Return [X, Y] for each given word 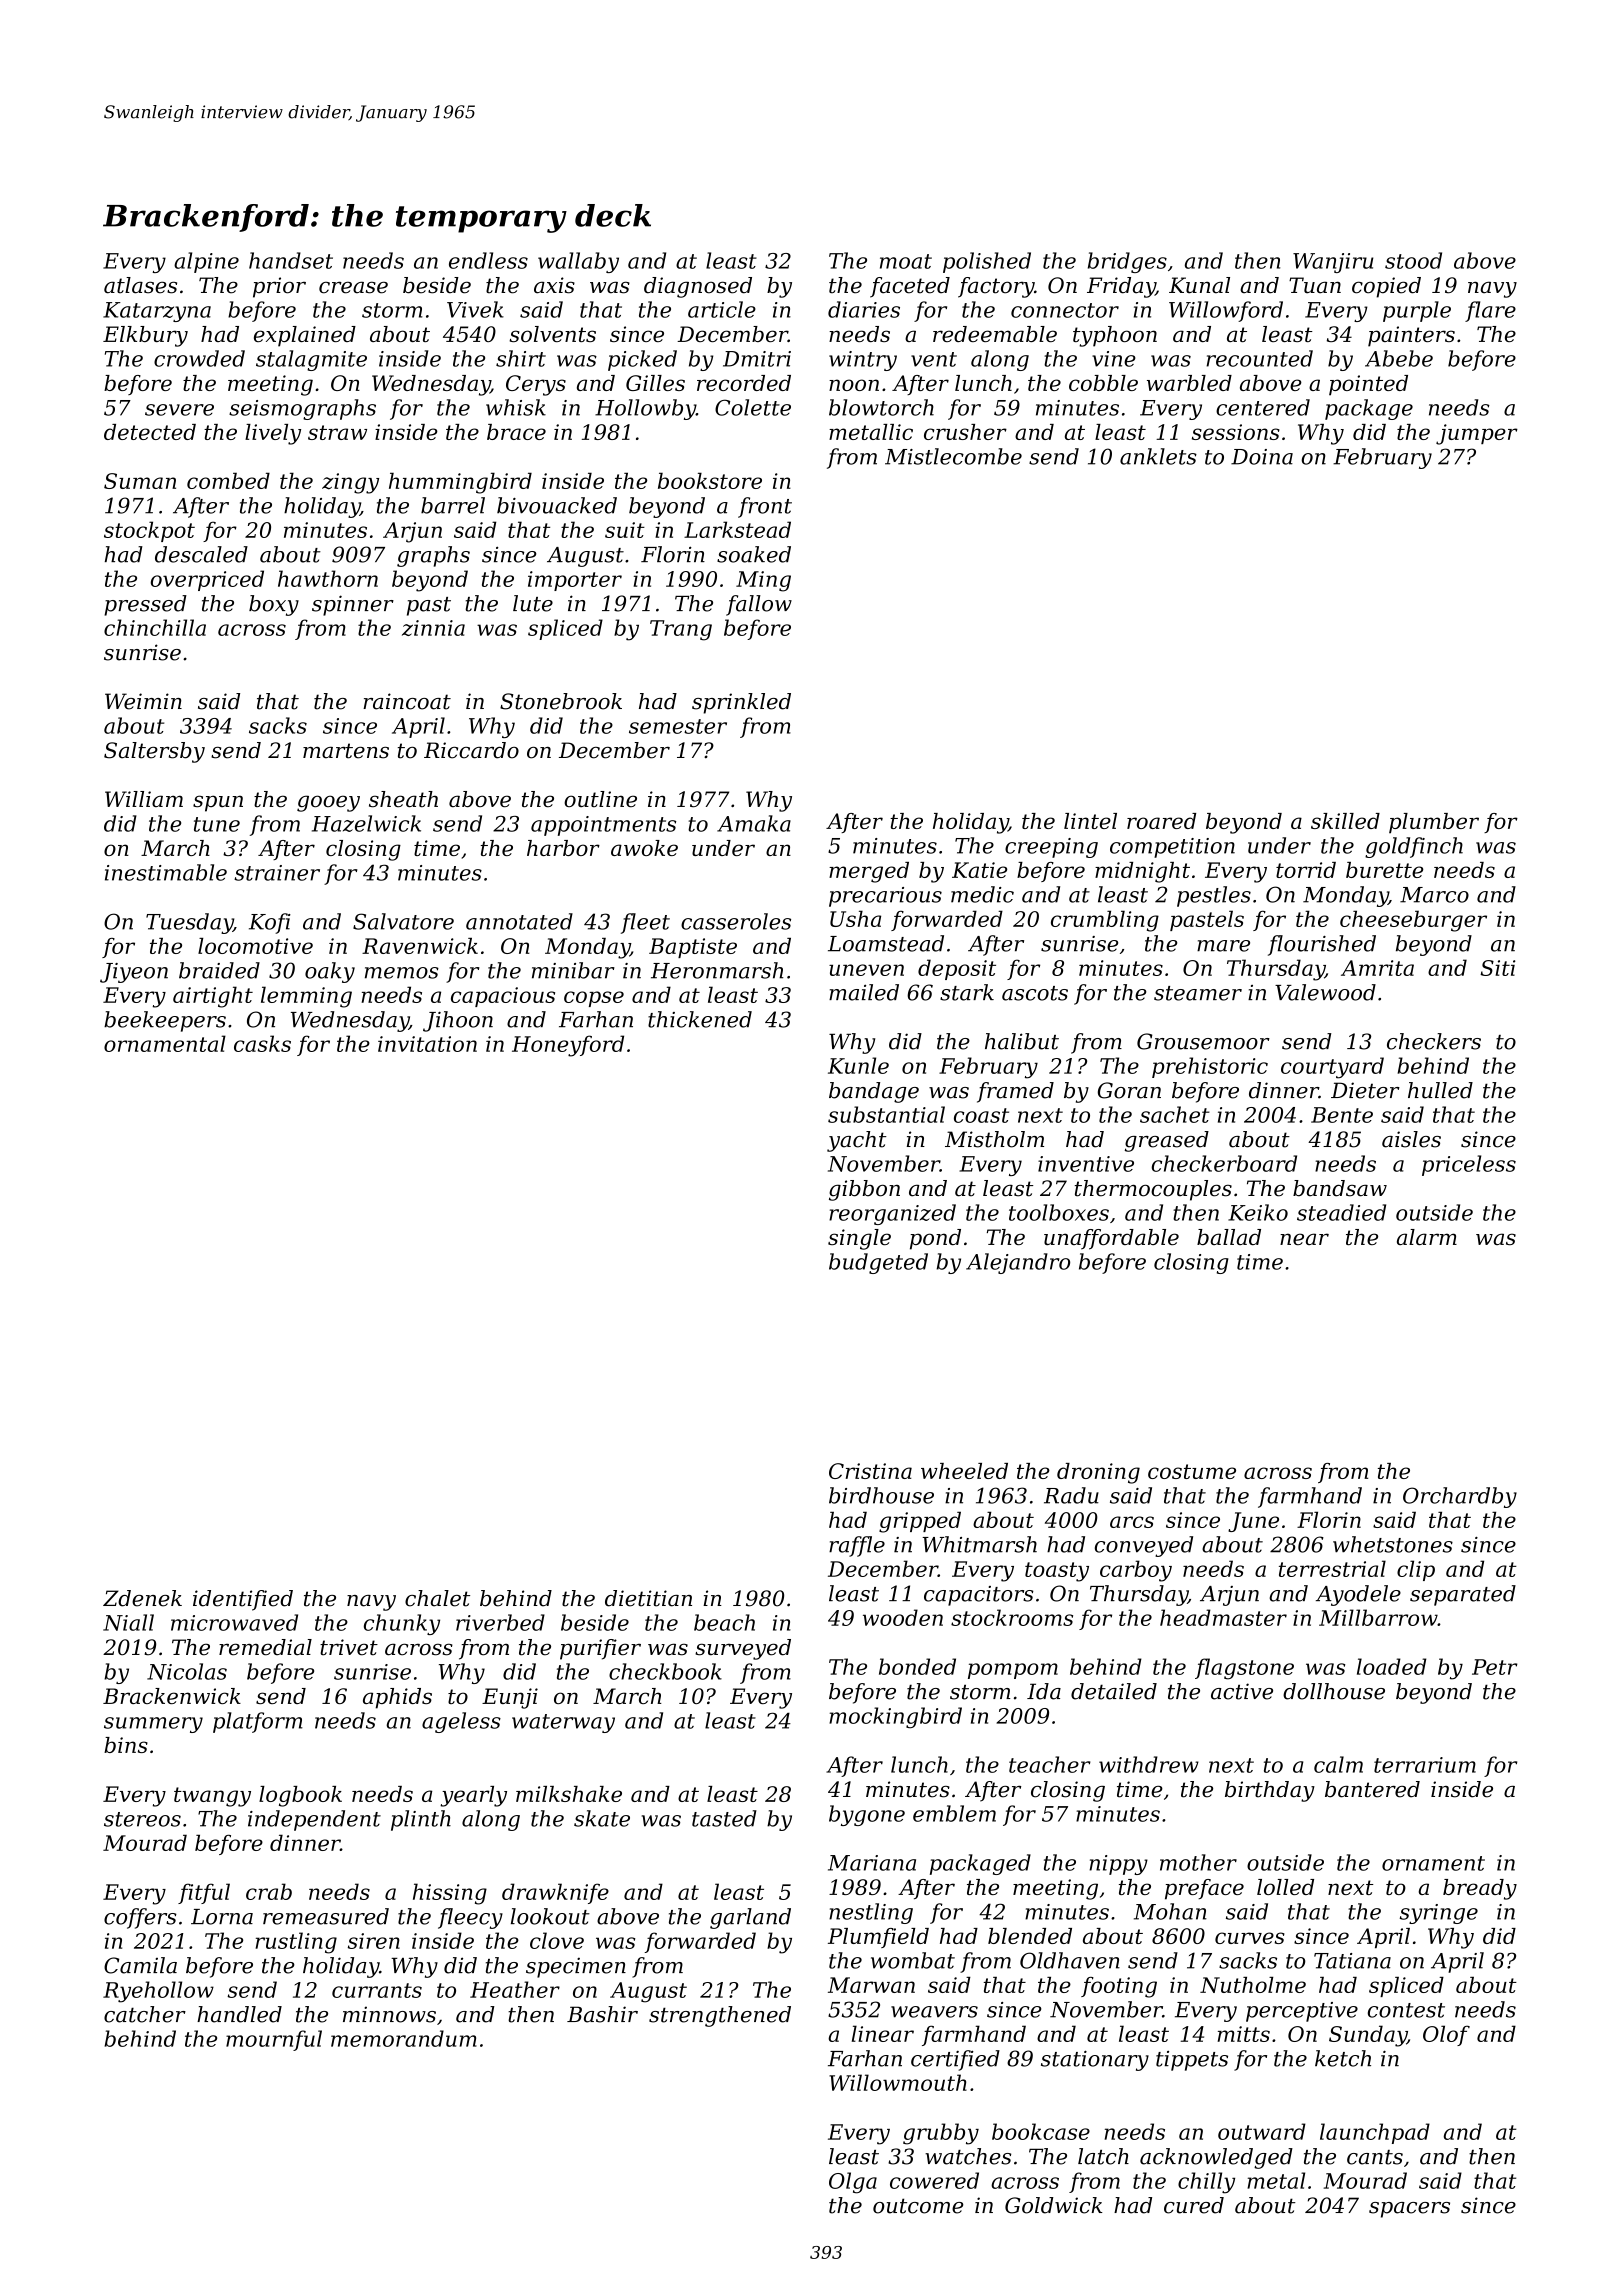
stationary [1095, 2060]
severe [179, 410]
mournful [274, 2040]
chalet [437, 1598]
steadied [1341, 1212]
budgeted [878, 1263]
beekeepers [165, 1021]
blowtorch [881, 407]
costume [1192, 1471]
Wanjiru [1333, 263]
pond [935, 1239]
